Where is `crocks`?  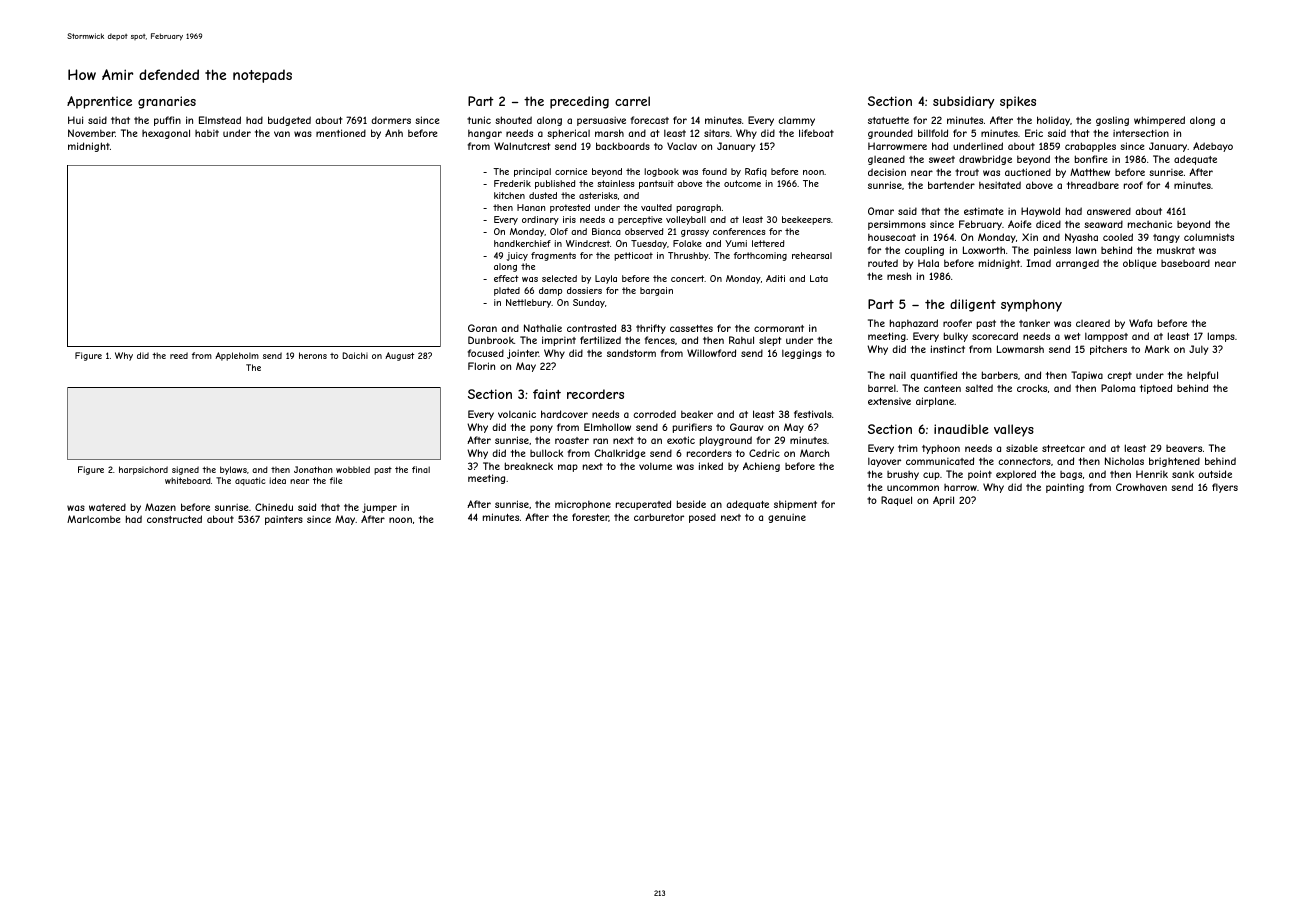 crocks is located at coordinates (1032, 388).
